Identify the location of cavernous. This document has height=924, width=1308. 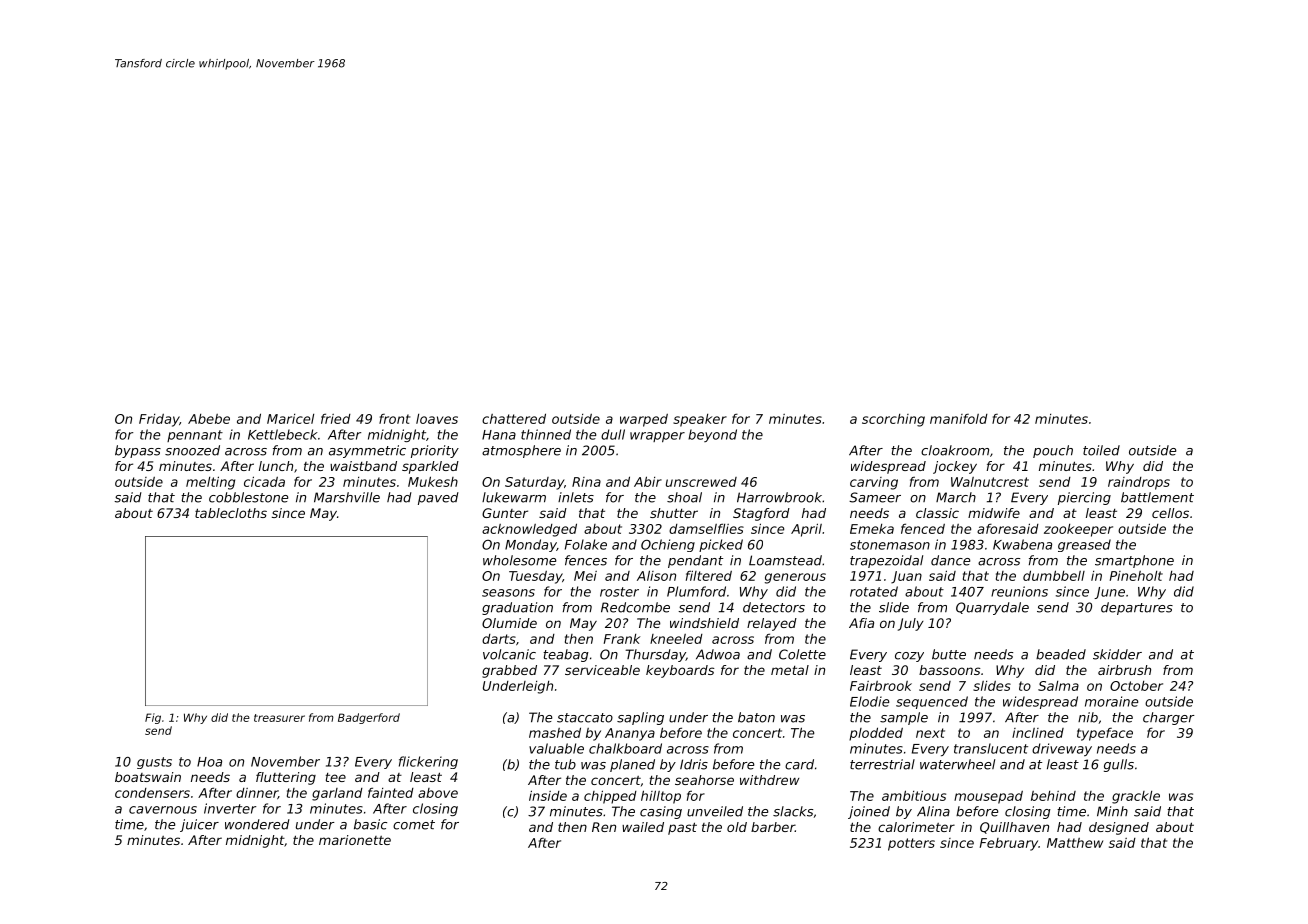
(163, 810).
